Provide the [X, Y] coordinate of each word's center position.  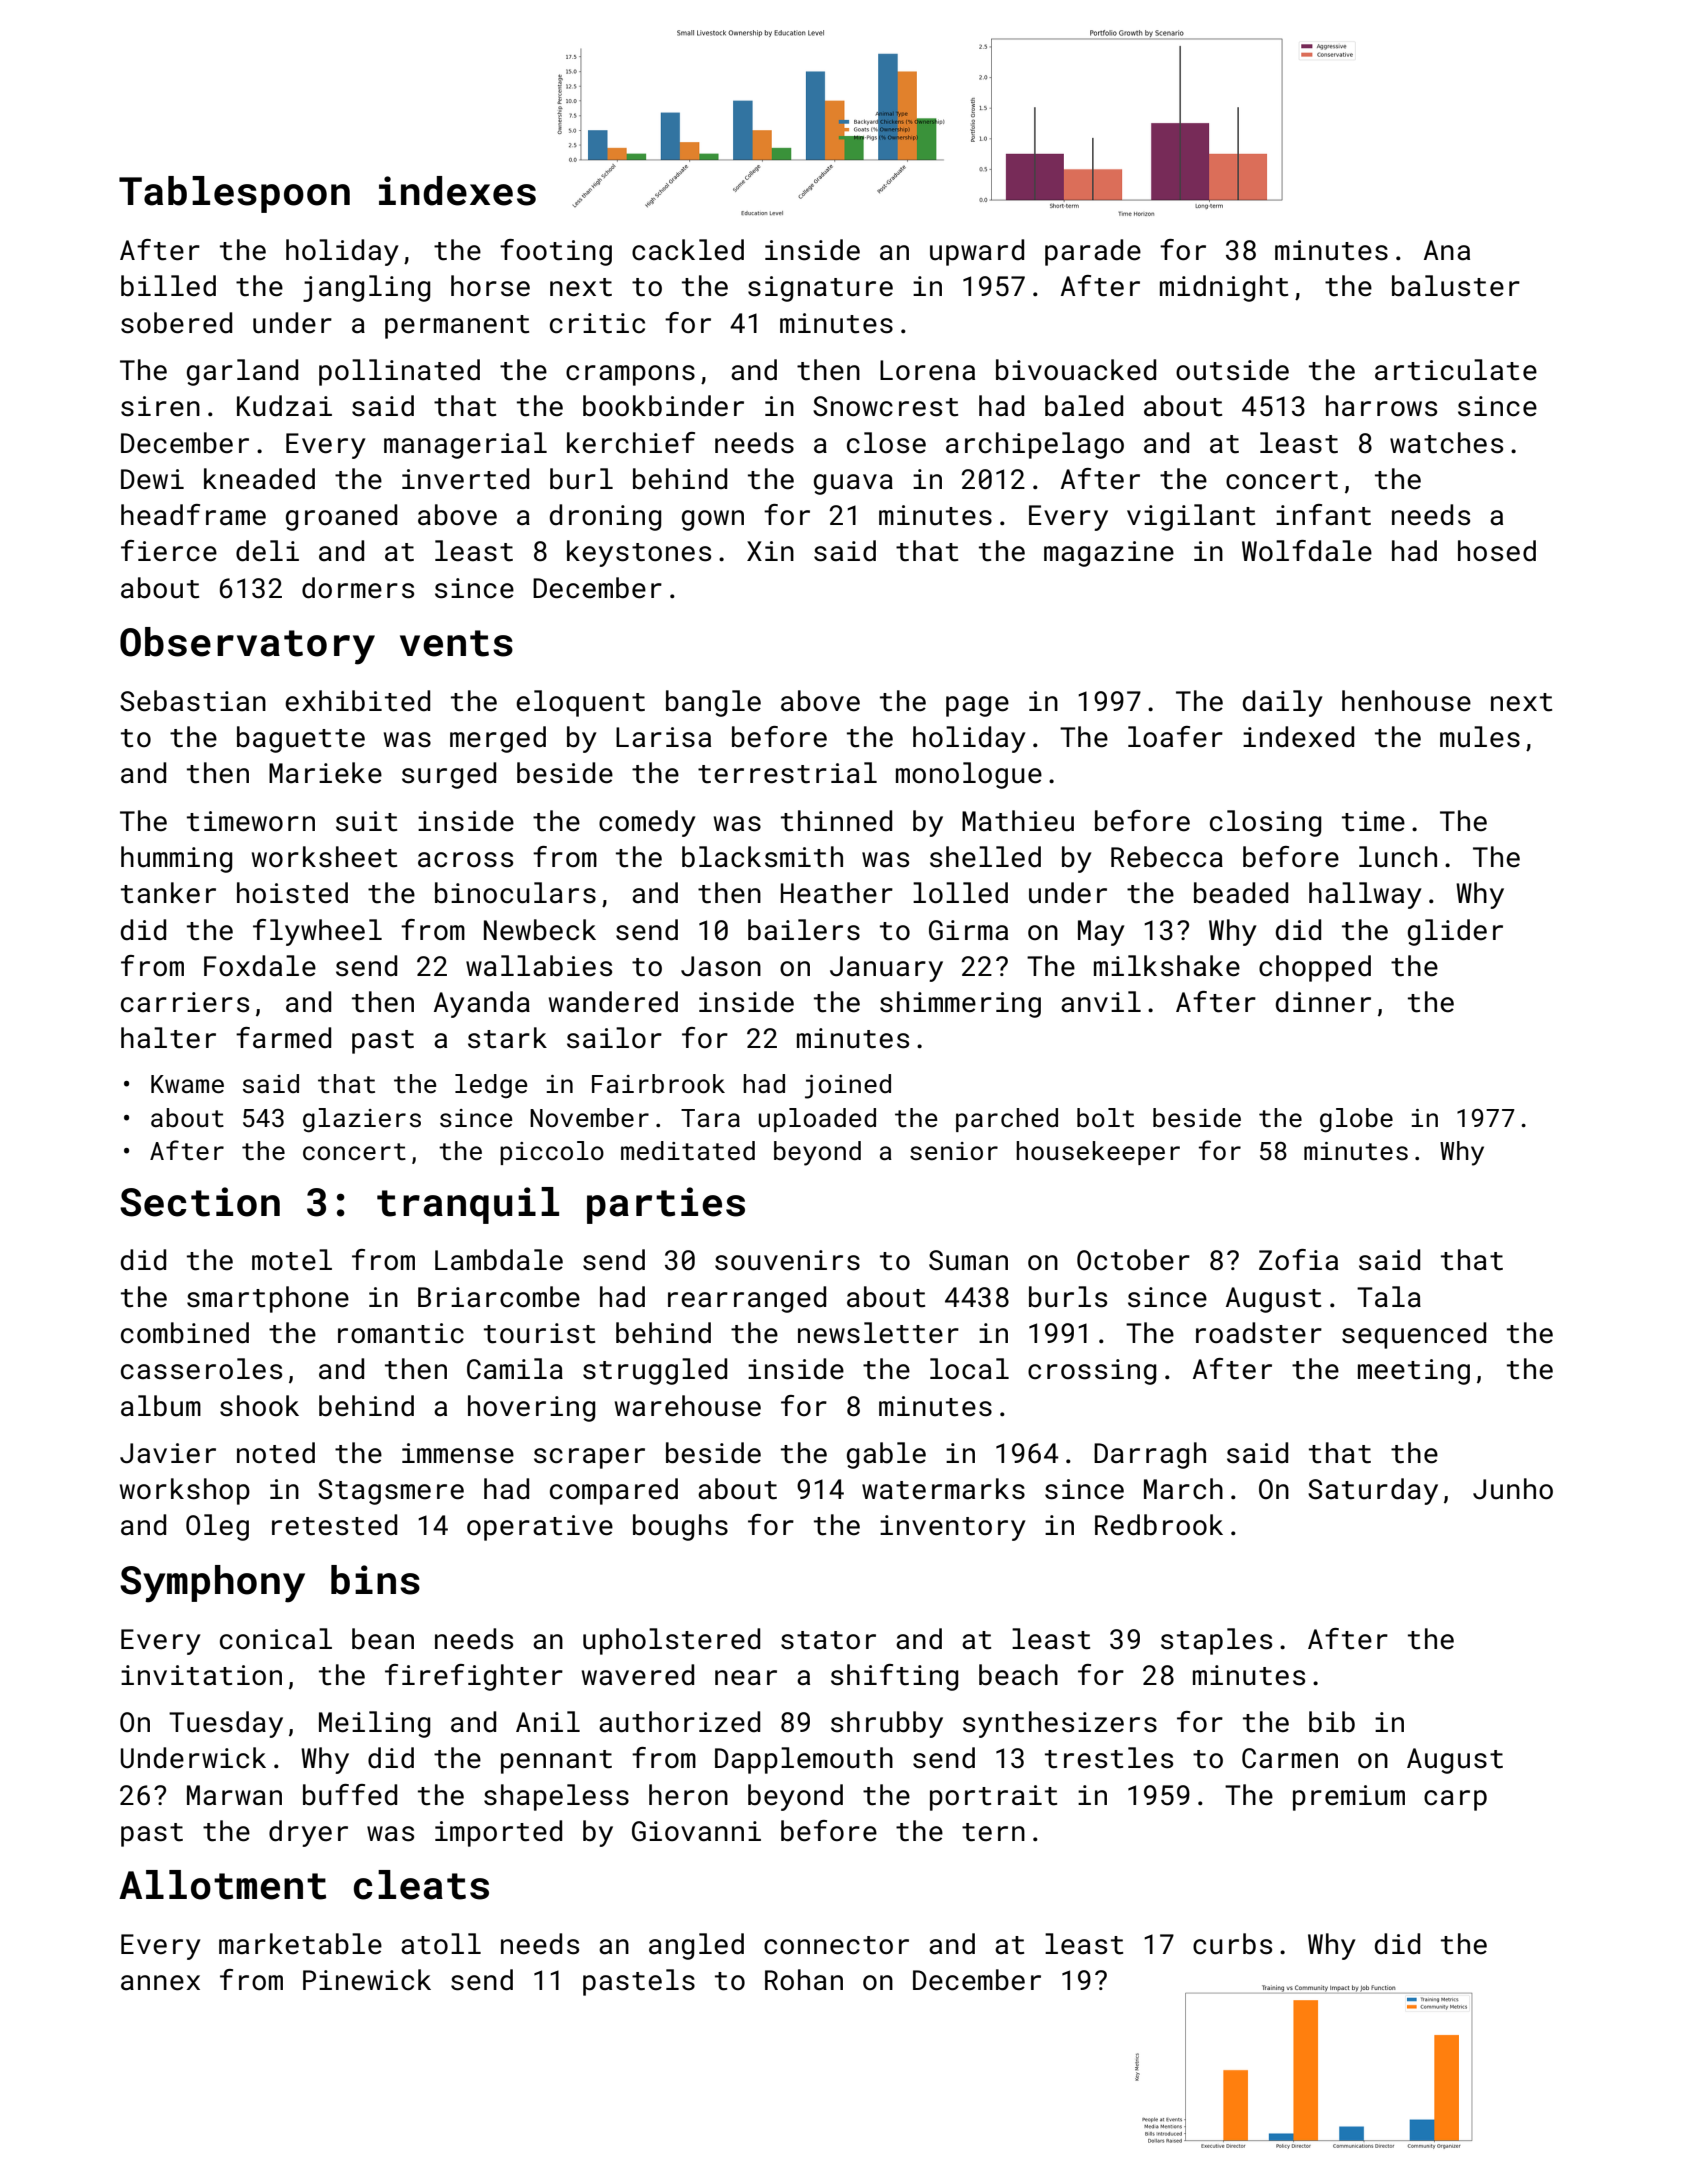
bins [375, 1580]
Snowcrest [885, 406]
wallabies [539, 966]
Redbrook [1159, 1525]
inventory [953, 1528]
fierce [169, 551]
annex [160, 1983]
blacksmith [762, 857]
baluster [1456, 286]
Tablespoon [234, 194]
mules [1480, 737]
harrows [1381, 406]
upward [977, 252]
